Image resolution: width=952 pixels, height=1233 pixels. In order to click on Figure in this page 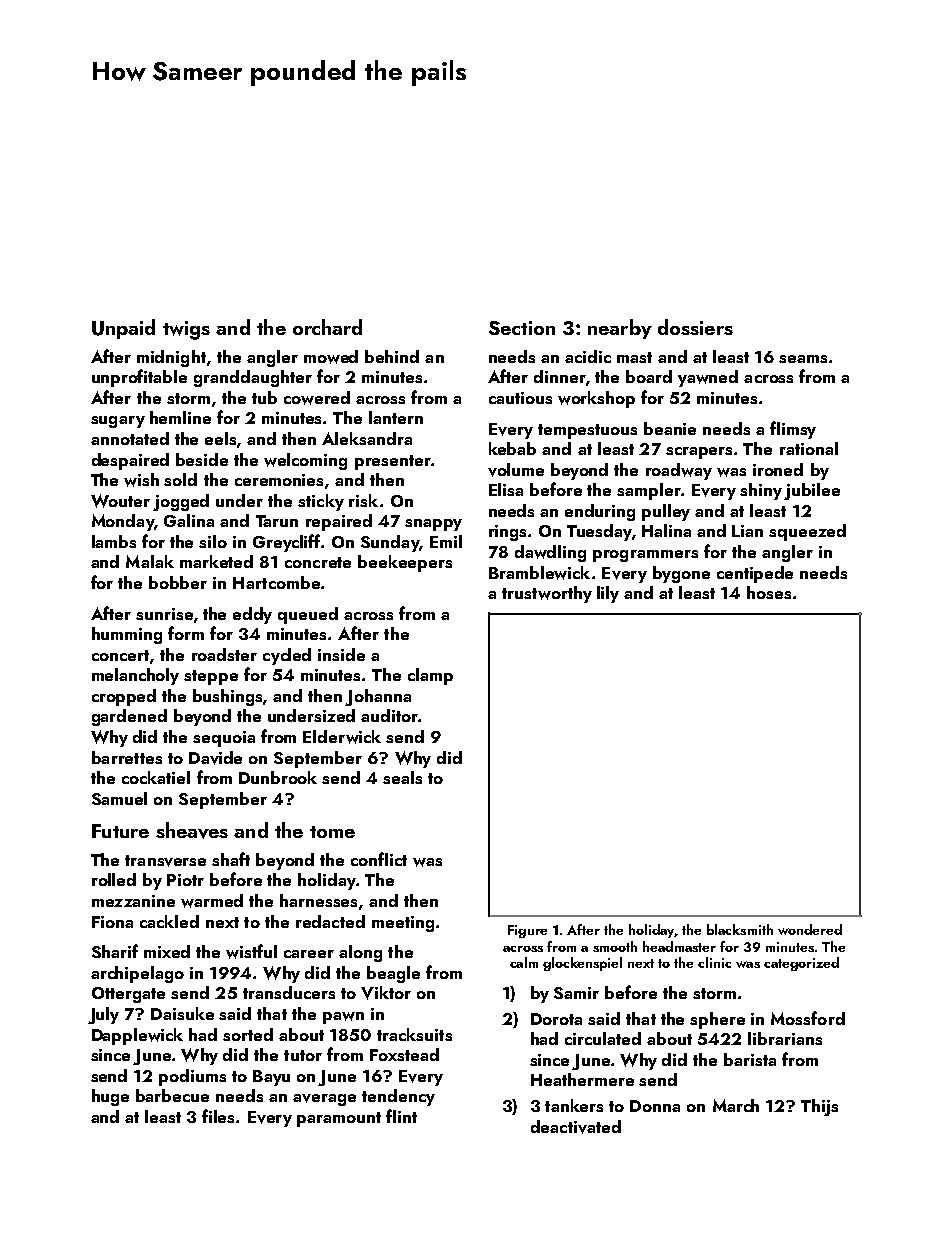, I will do `click(527, 931)`.
